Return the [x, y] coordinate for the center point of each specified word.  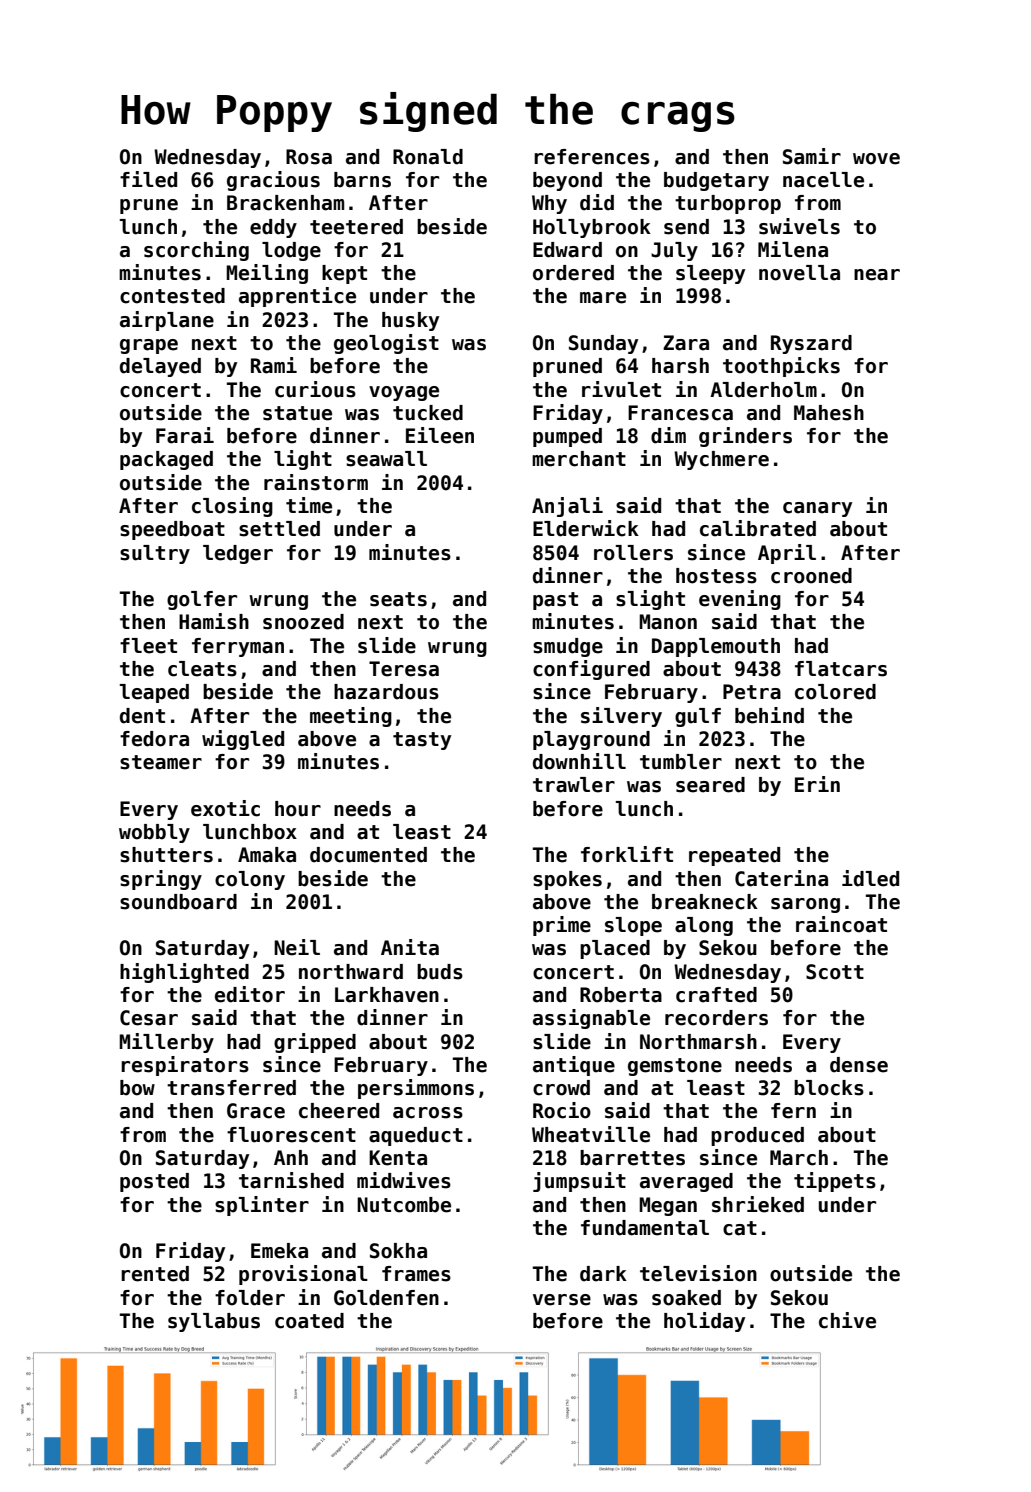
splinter [262, 1206]
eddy [273, 228]
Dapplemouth [716, 647]
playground [591, 740]
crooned [811, 576]
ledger [238, 554]
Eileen [440, 435]
